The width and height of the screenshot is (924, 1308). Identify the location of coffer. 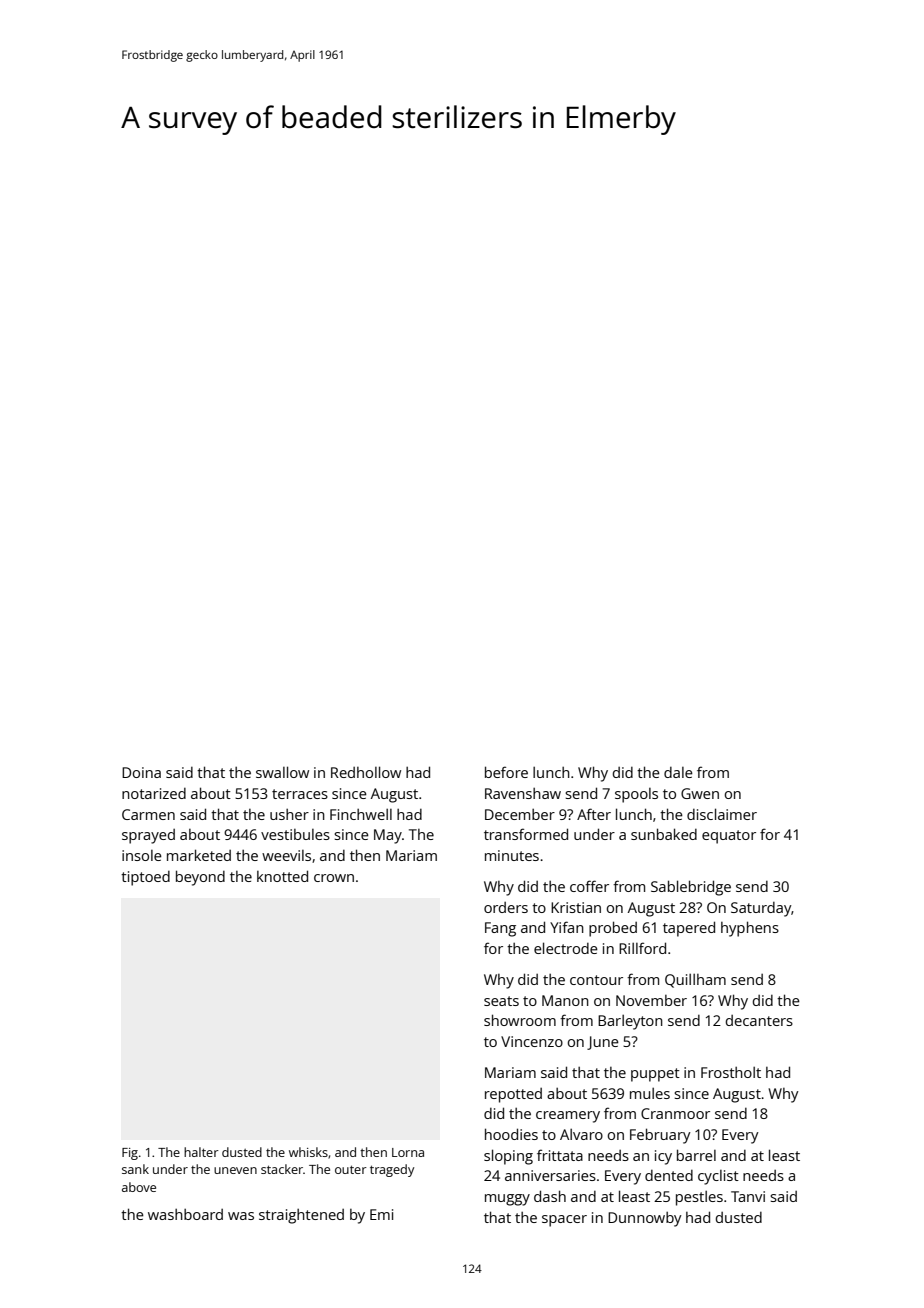
(589, 886).
